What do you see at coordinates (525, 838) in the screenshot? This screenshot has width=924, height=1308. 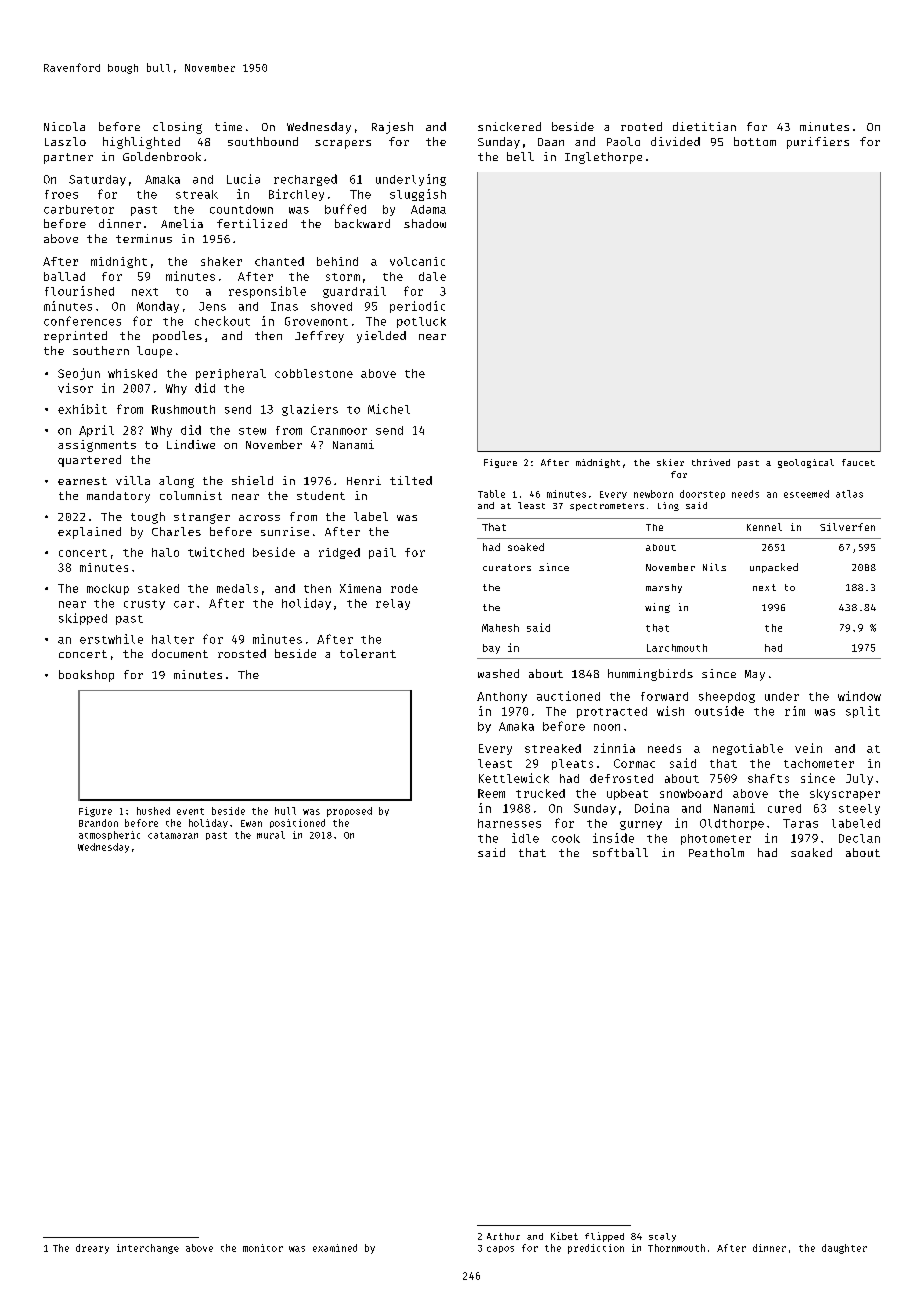 I see `idle` at bounding box center [525, 838].
